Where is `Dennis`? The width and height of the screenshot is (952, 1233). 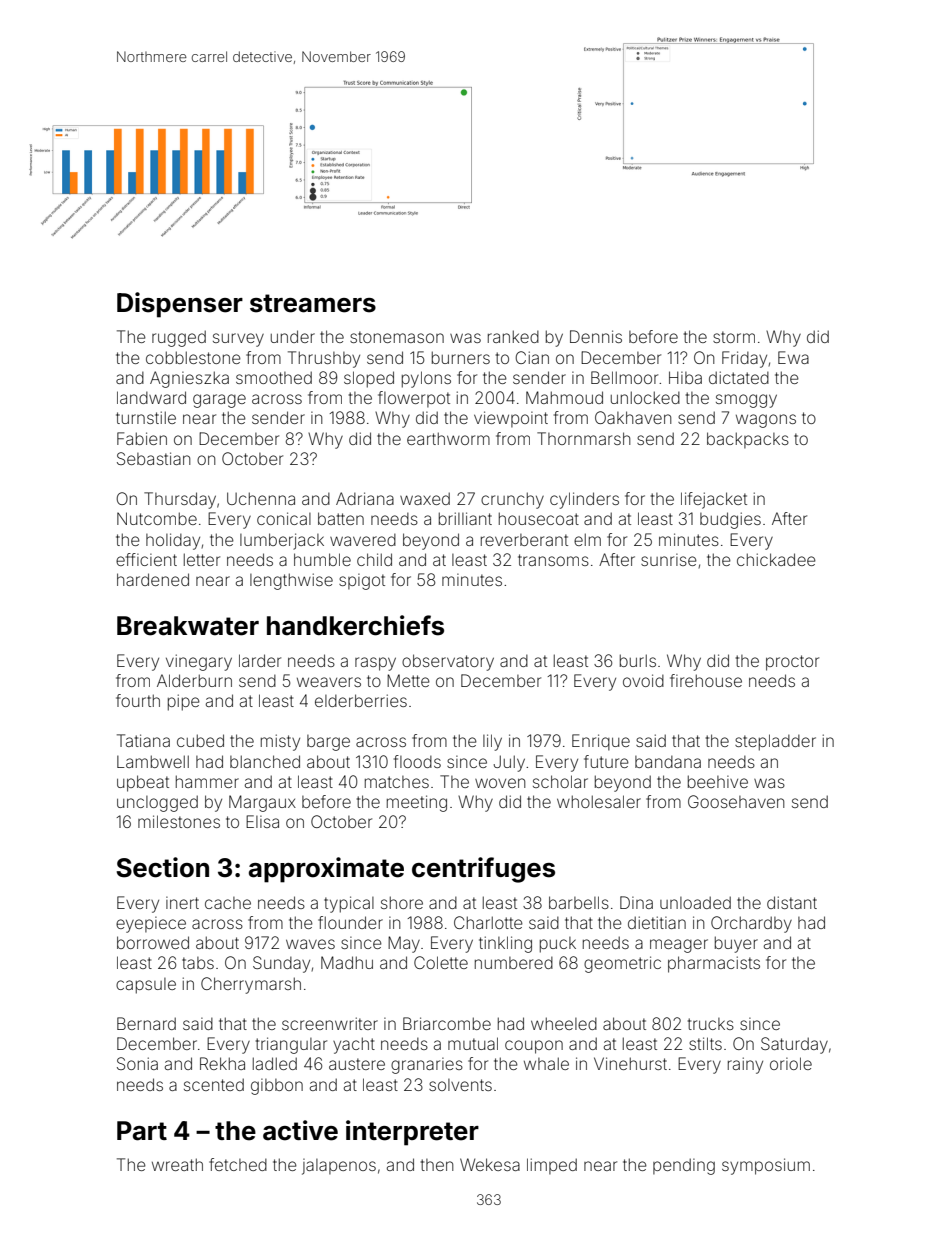
Dennis is located at coordinates (596, 336).
